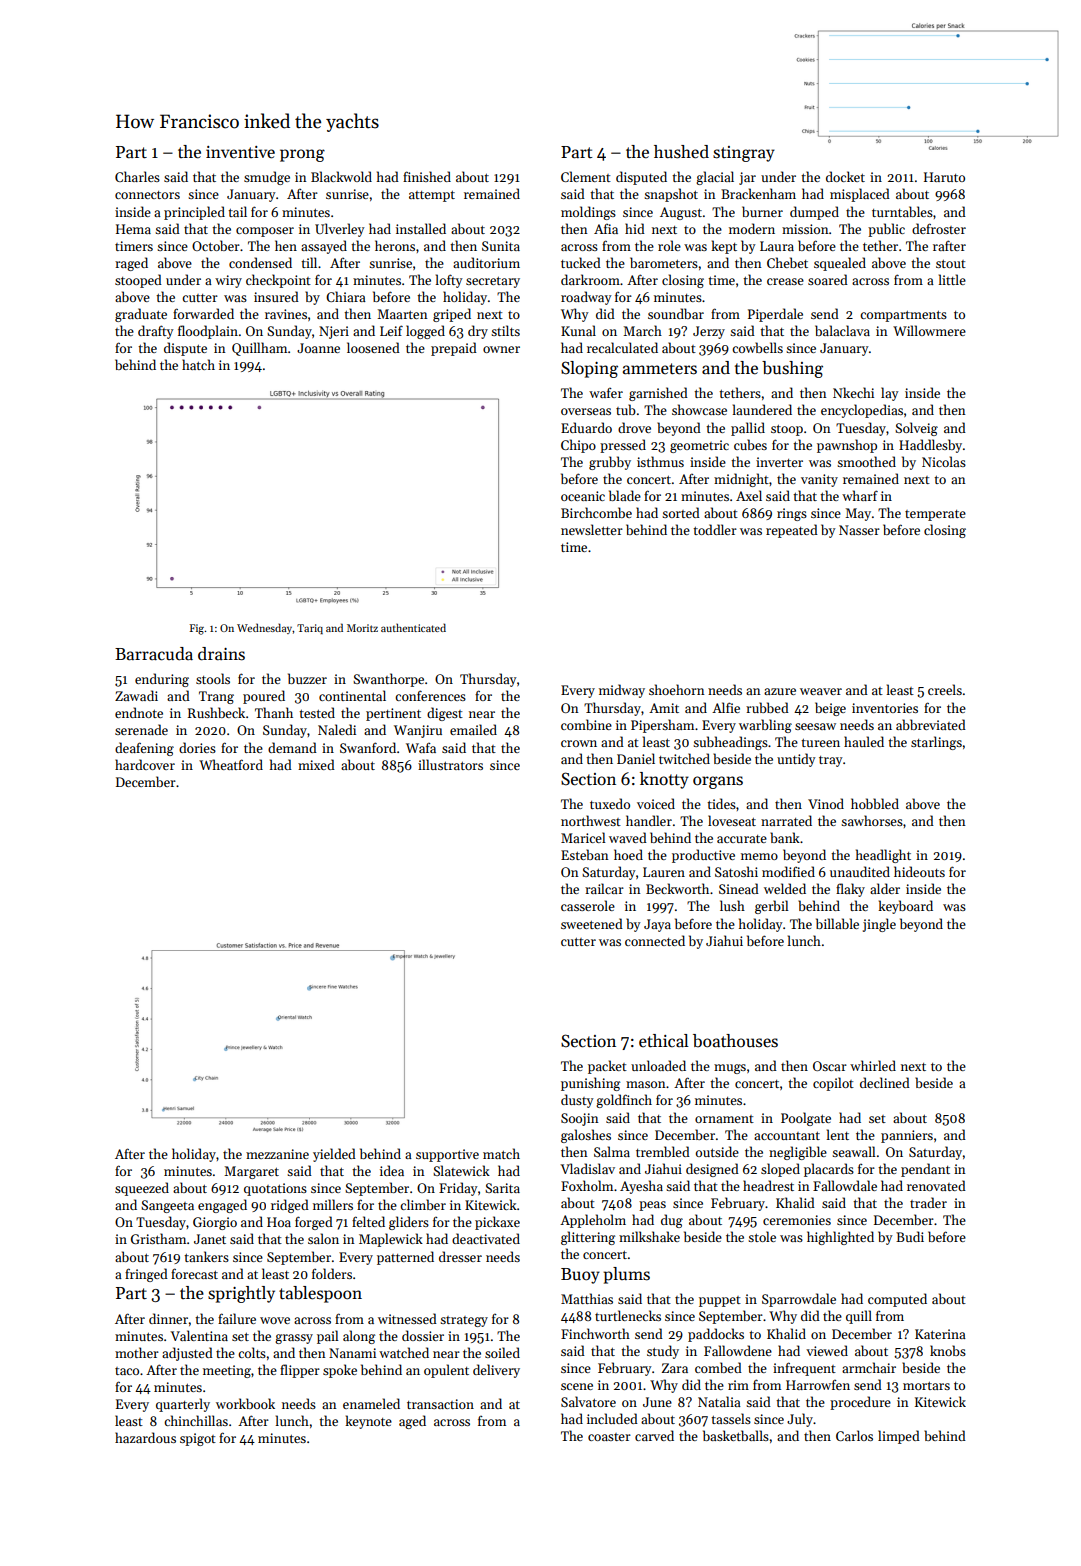 This screenshot has height=1566, width=1081. What do you see at coordinates (473, 729) in the screenshot?
I see `emailed` at bounding box center [473, 729].
